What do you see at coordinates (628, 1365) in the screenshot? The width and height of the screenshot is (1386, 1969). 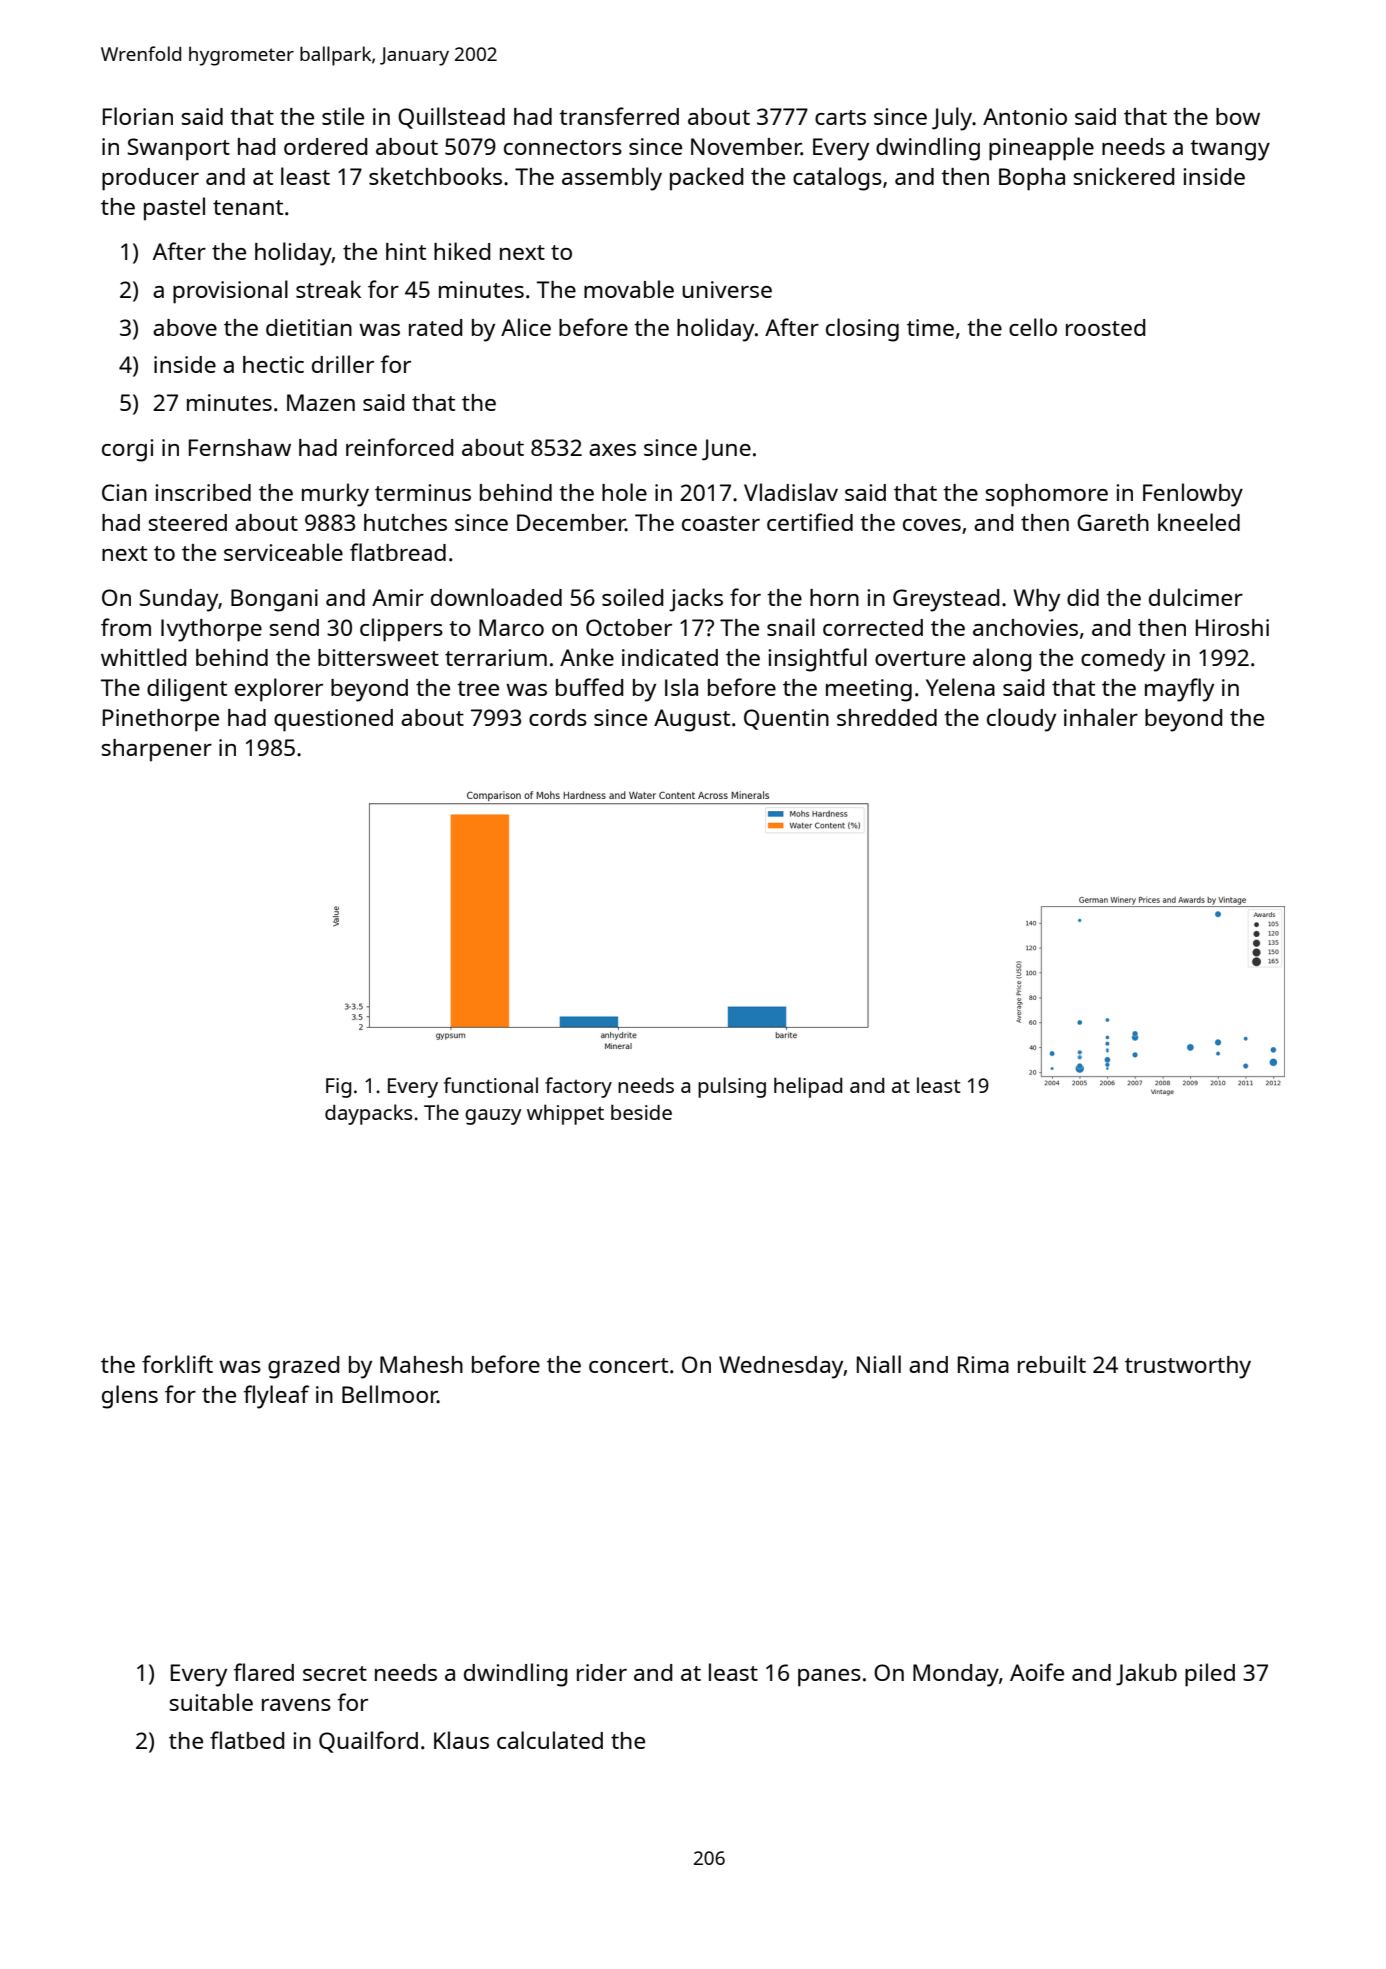 I see `concert` at bounding box center [628, 1365].
